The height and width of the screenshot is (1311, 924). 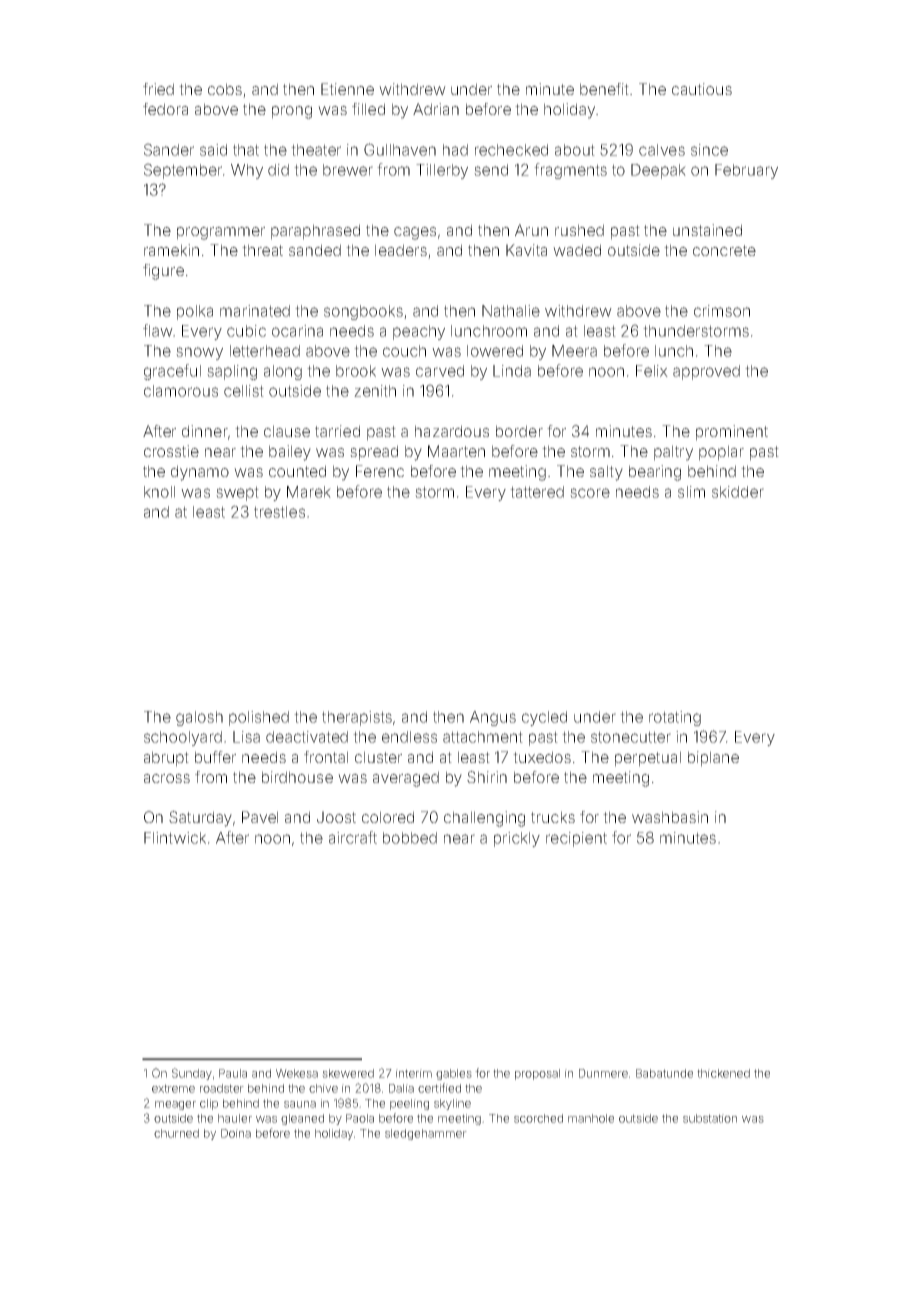 I want to click on biplane, so click(x=713, y=759).
